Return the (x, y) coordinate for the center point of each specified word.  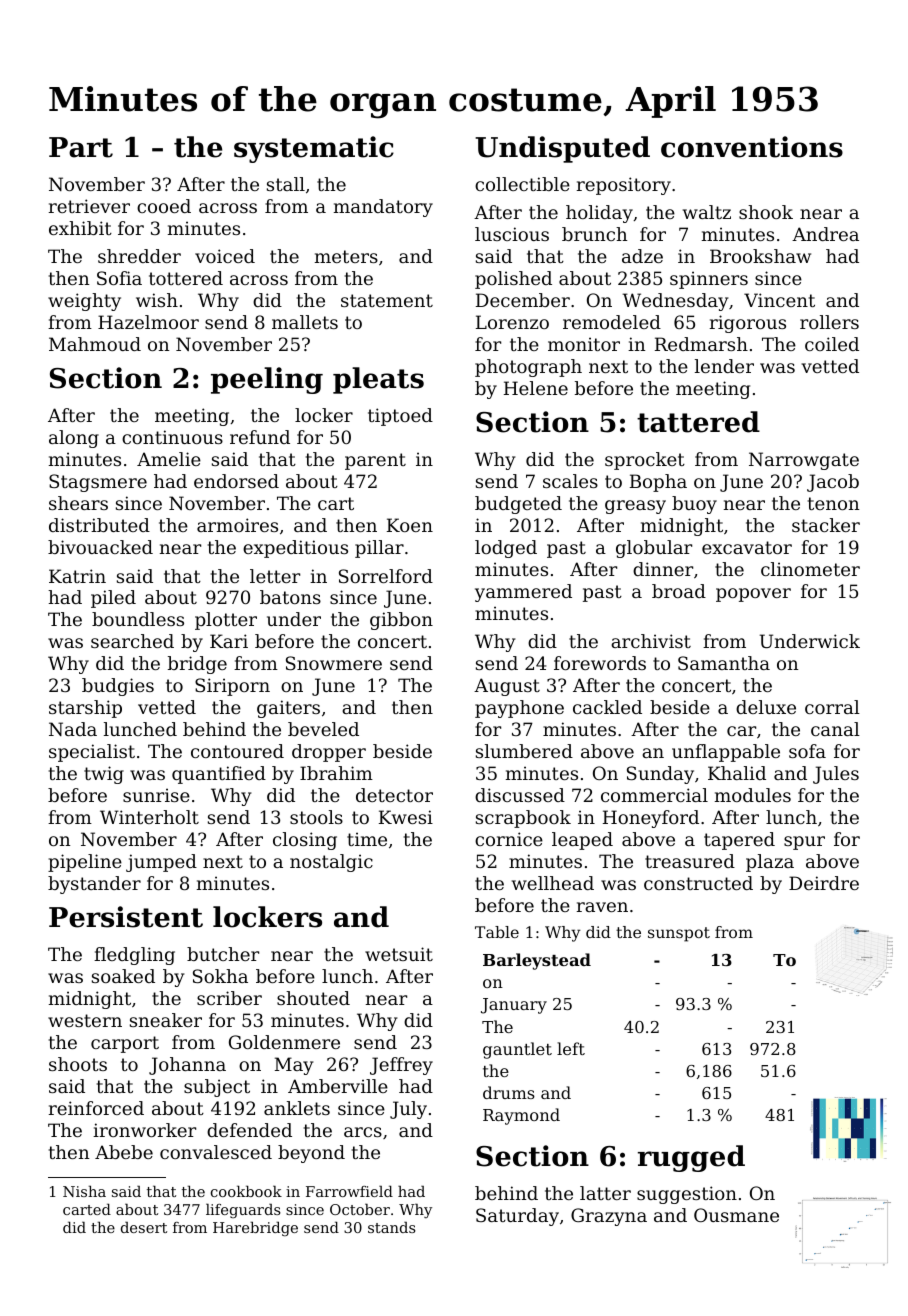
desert (144, 1227)
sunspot (679, 934)
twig (104, 775)
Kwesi (406, 817)
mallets (305, 322)
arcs (363, 1132)
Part (81, 147)
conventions (752, 147)
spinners (709, 280)
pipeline (85, 863)
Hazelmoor (148, 322)
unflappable (726, 753)
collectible (522, 184)
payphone (519, 709)
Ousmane (736, 1215)
